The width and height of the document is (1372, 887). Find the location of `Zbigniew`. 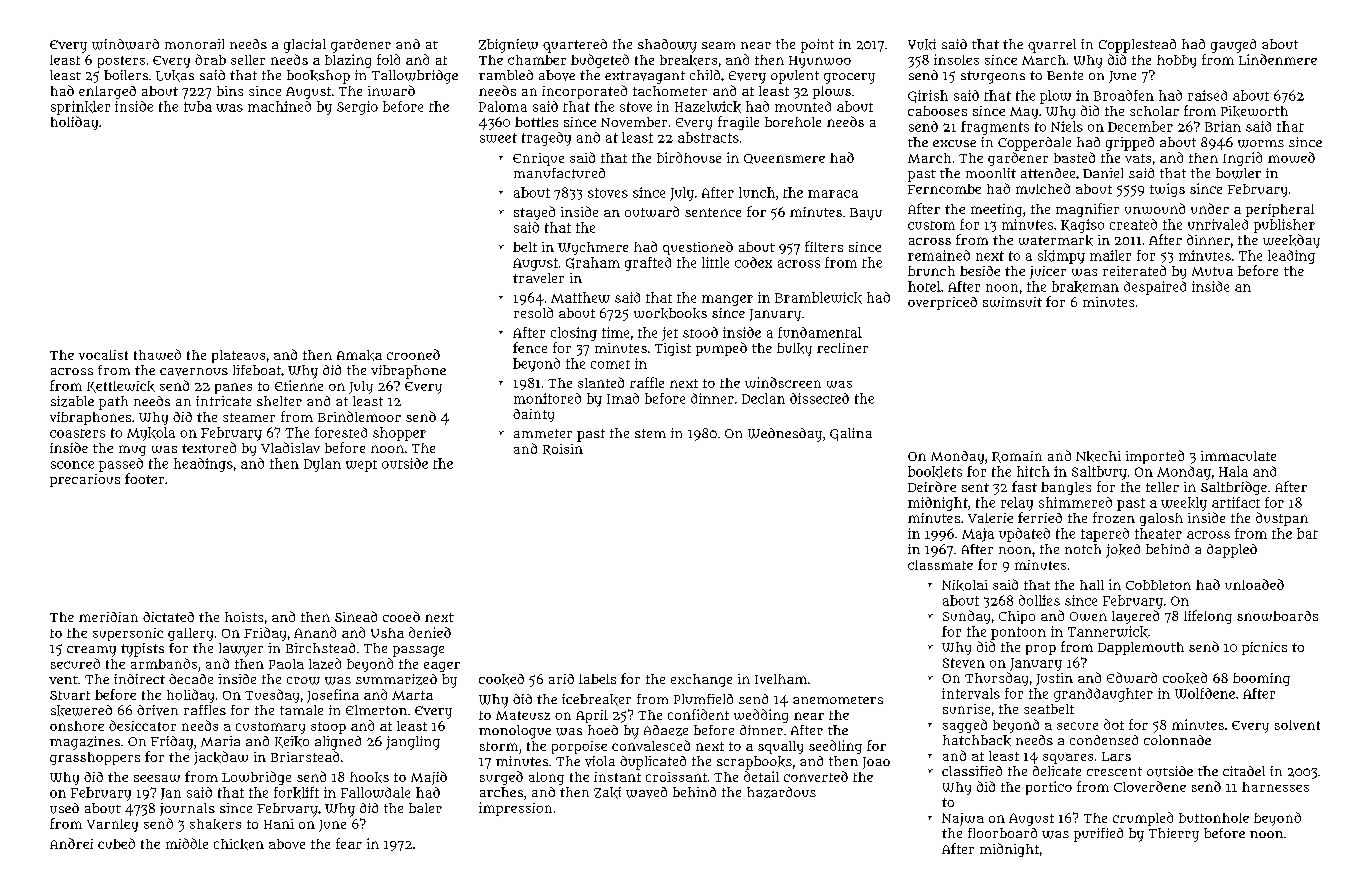

Zbigniew is located at coordinates (508, 46).
